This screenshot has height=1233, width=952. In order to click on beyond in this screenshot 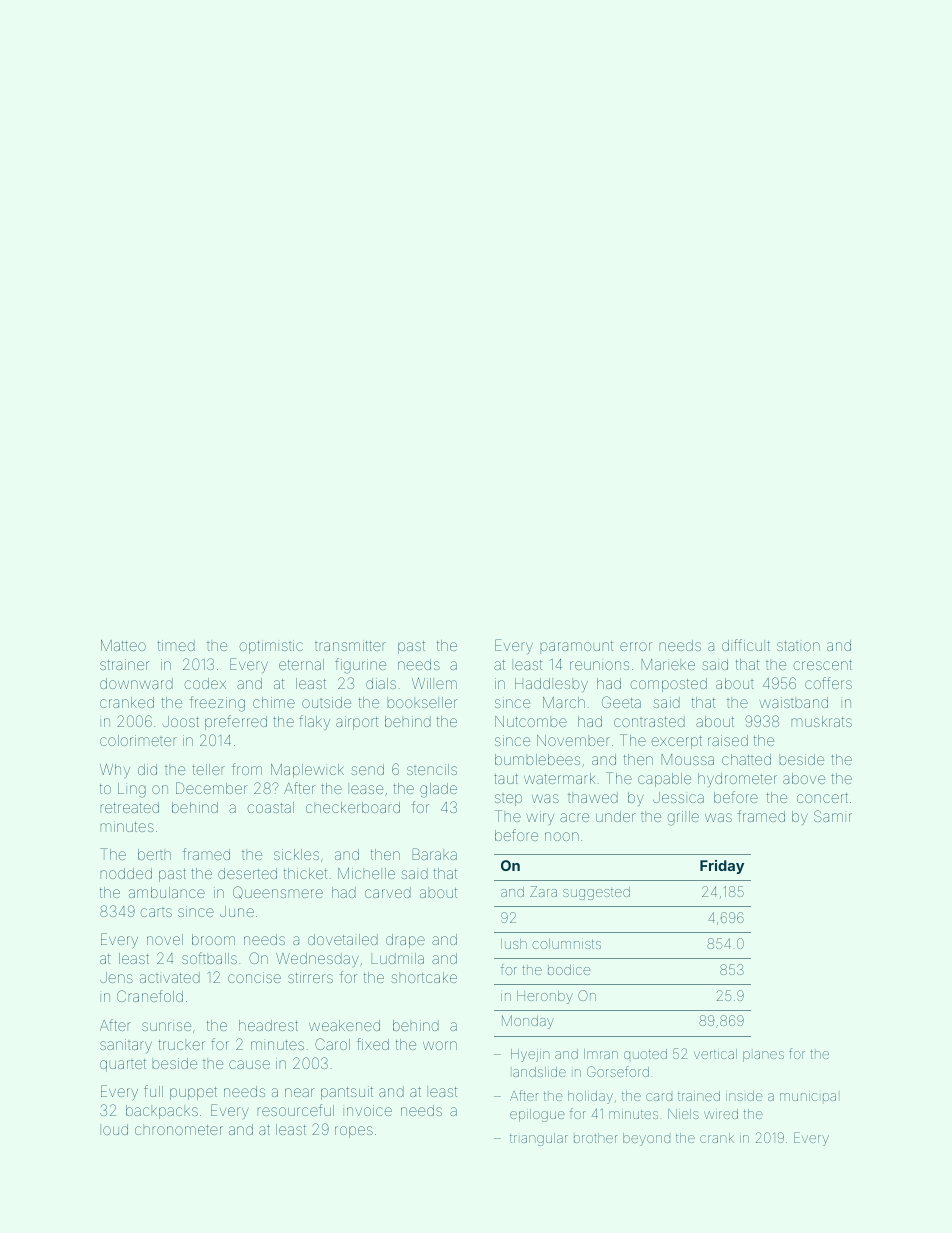, I will do `click(646, 1139)`.
